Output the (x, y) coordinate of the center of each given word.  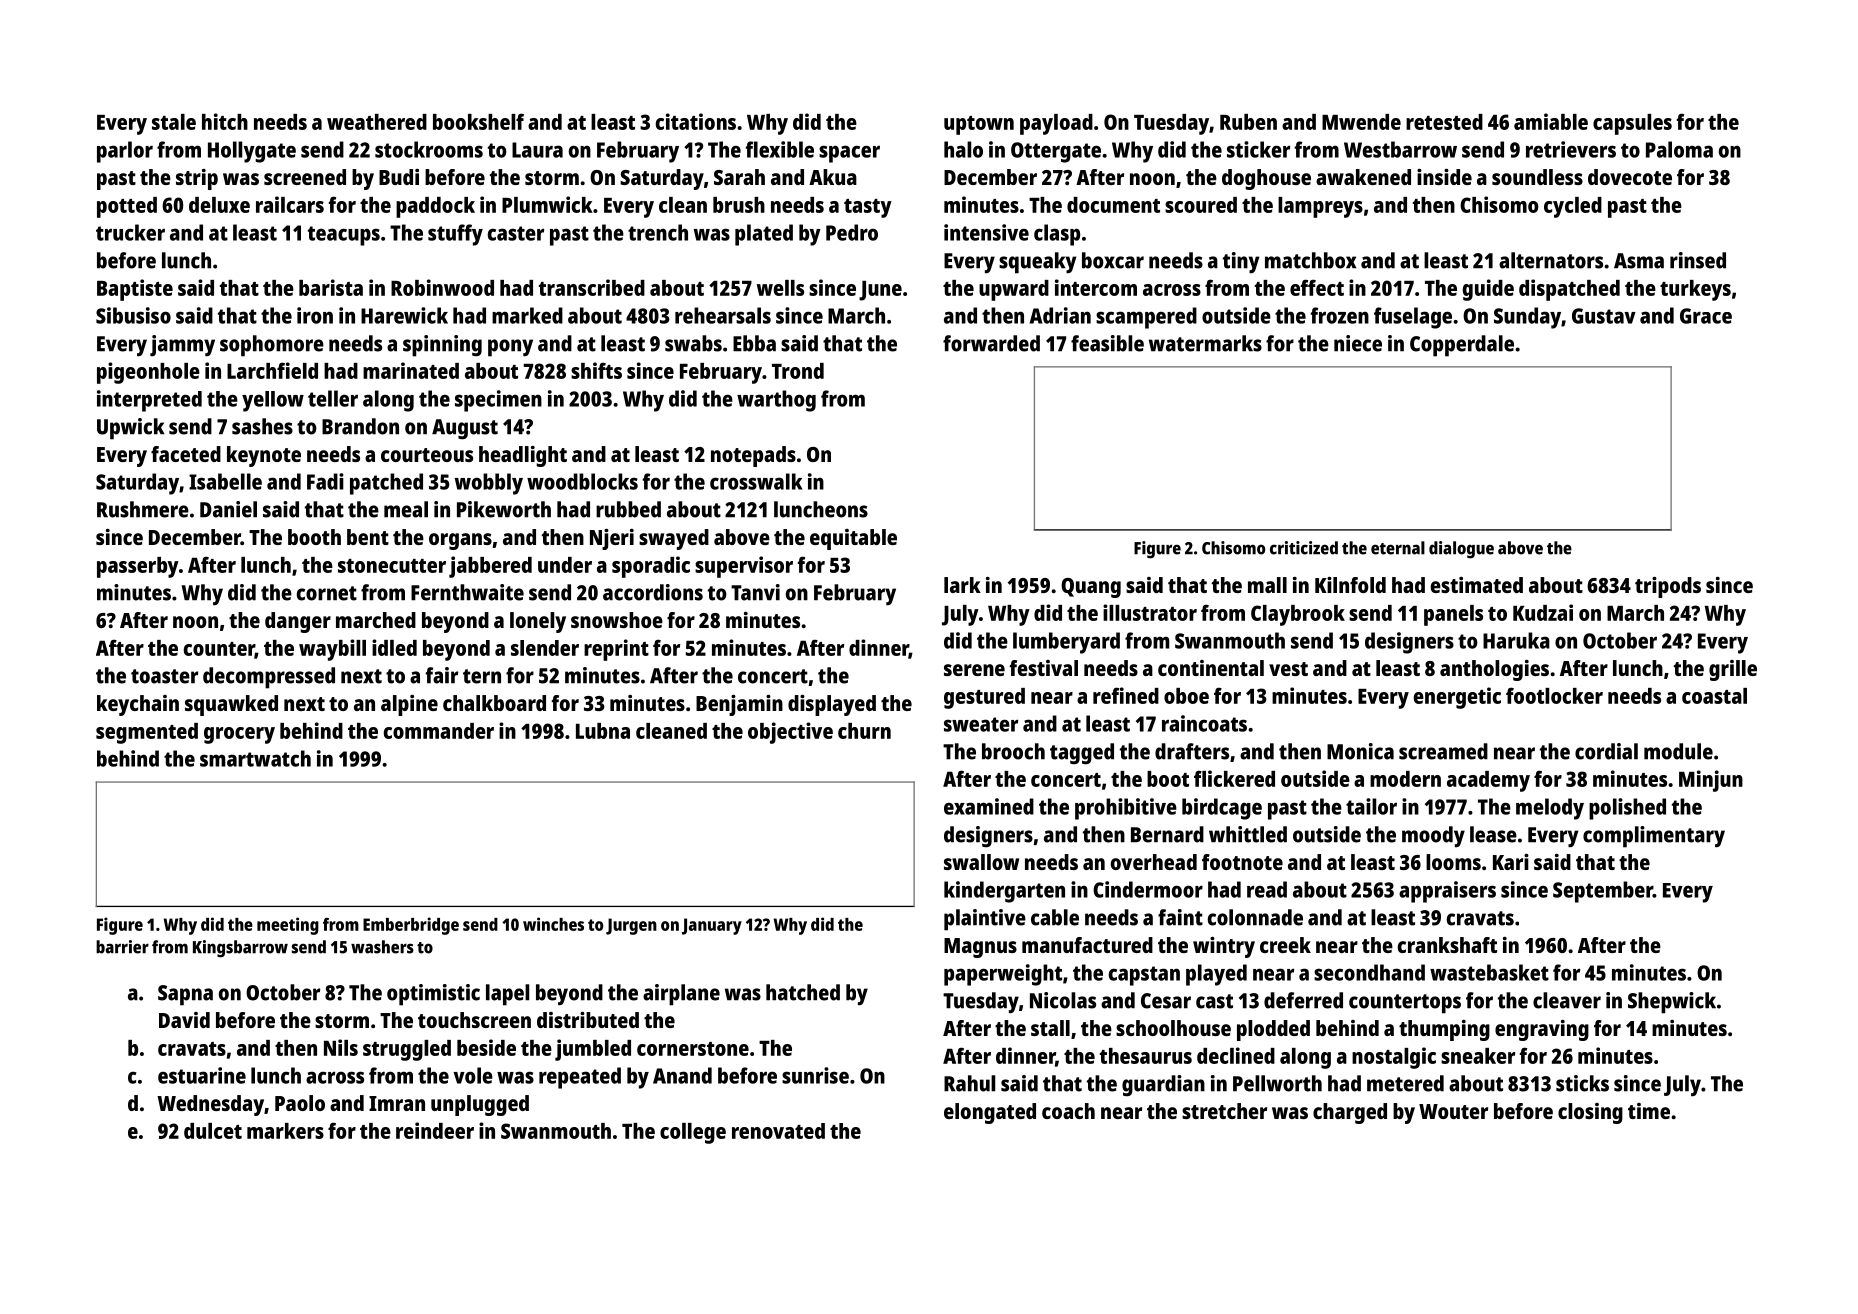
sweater (981, 724)
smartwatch (255, 758)
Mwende (1361, 122)
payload (1056, 124)
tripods (1668, 587)
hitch (225, 121)
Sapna (185, 995)
